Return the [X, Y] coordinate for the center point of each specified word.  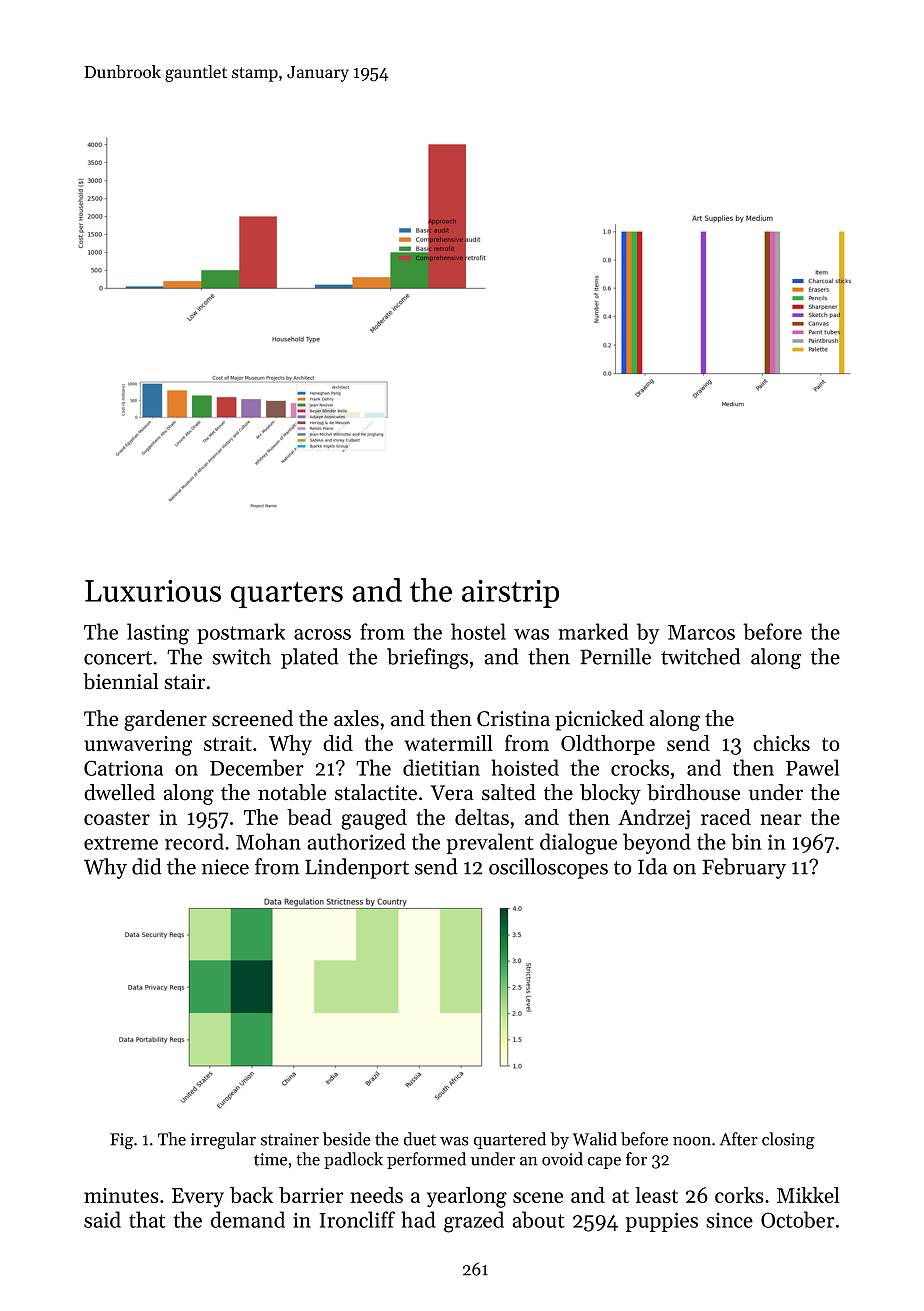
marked [593, 631]
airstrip [510, 594]
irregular [223, 1140]
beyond [657, 843]
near [781, 819]
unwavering [138, 746]
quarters [287, 595]
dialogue [578, 844]
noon [692, 1141]
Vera [452, 793]
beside [347, 1139]
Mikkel [808, 1195]
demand [248, 1219]
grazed [474, 1222]
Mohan [268, 841]
